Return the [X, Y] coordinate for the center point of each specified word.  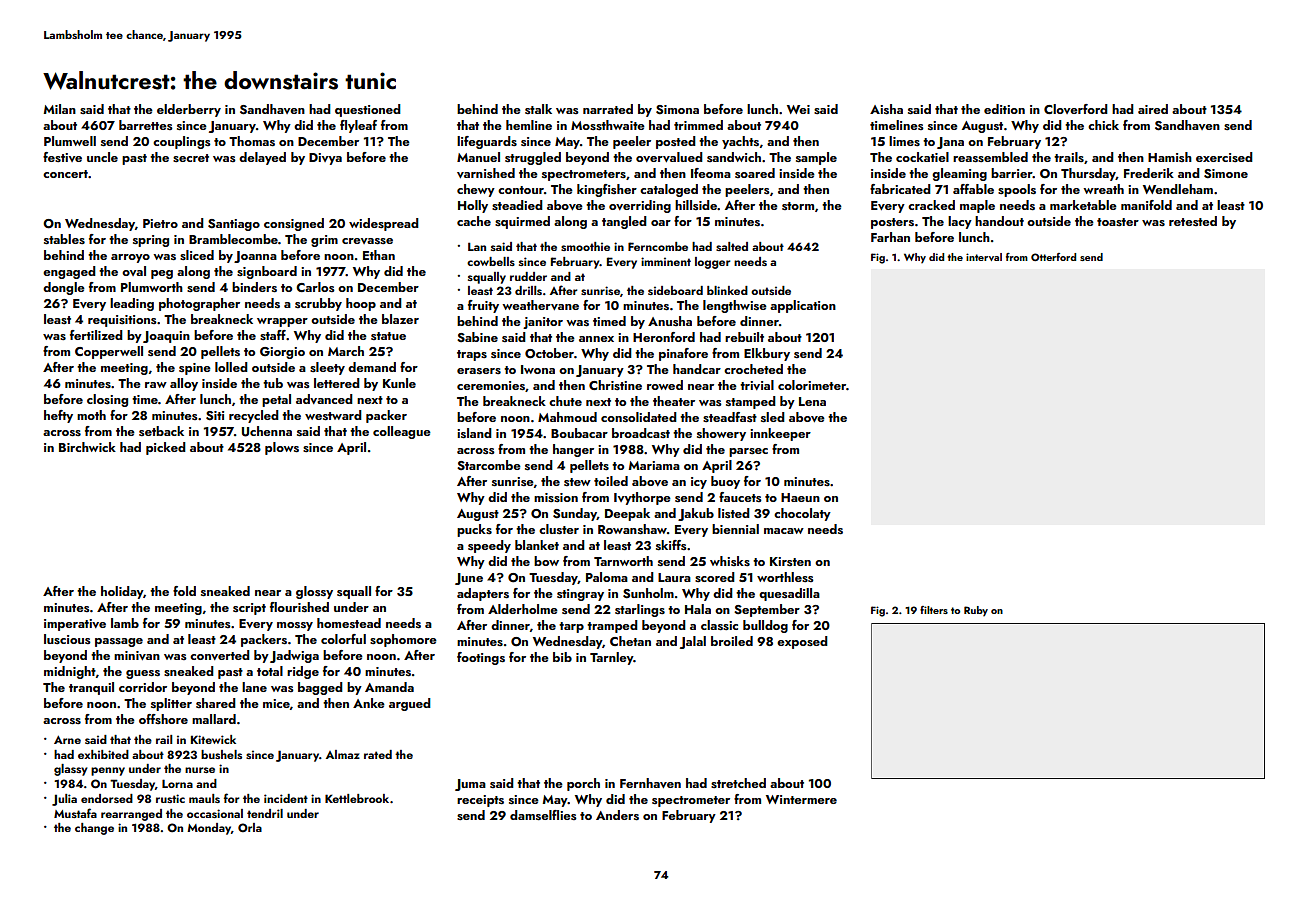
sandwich [734, 157]
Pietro [160, 223]
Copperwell [109, 352]
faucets [740, 497]
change [94, 829]
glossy [314, 592]
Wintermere [801, 799]
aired [1153, 109]
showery [721, 434]
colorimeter [812, 385]
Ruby [976, 611]
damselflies [543, 815]
